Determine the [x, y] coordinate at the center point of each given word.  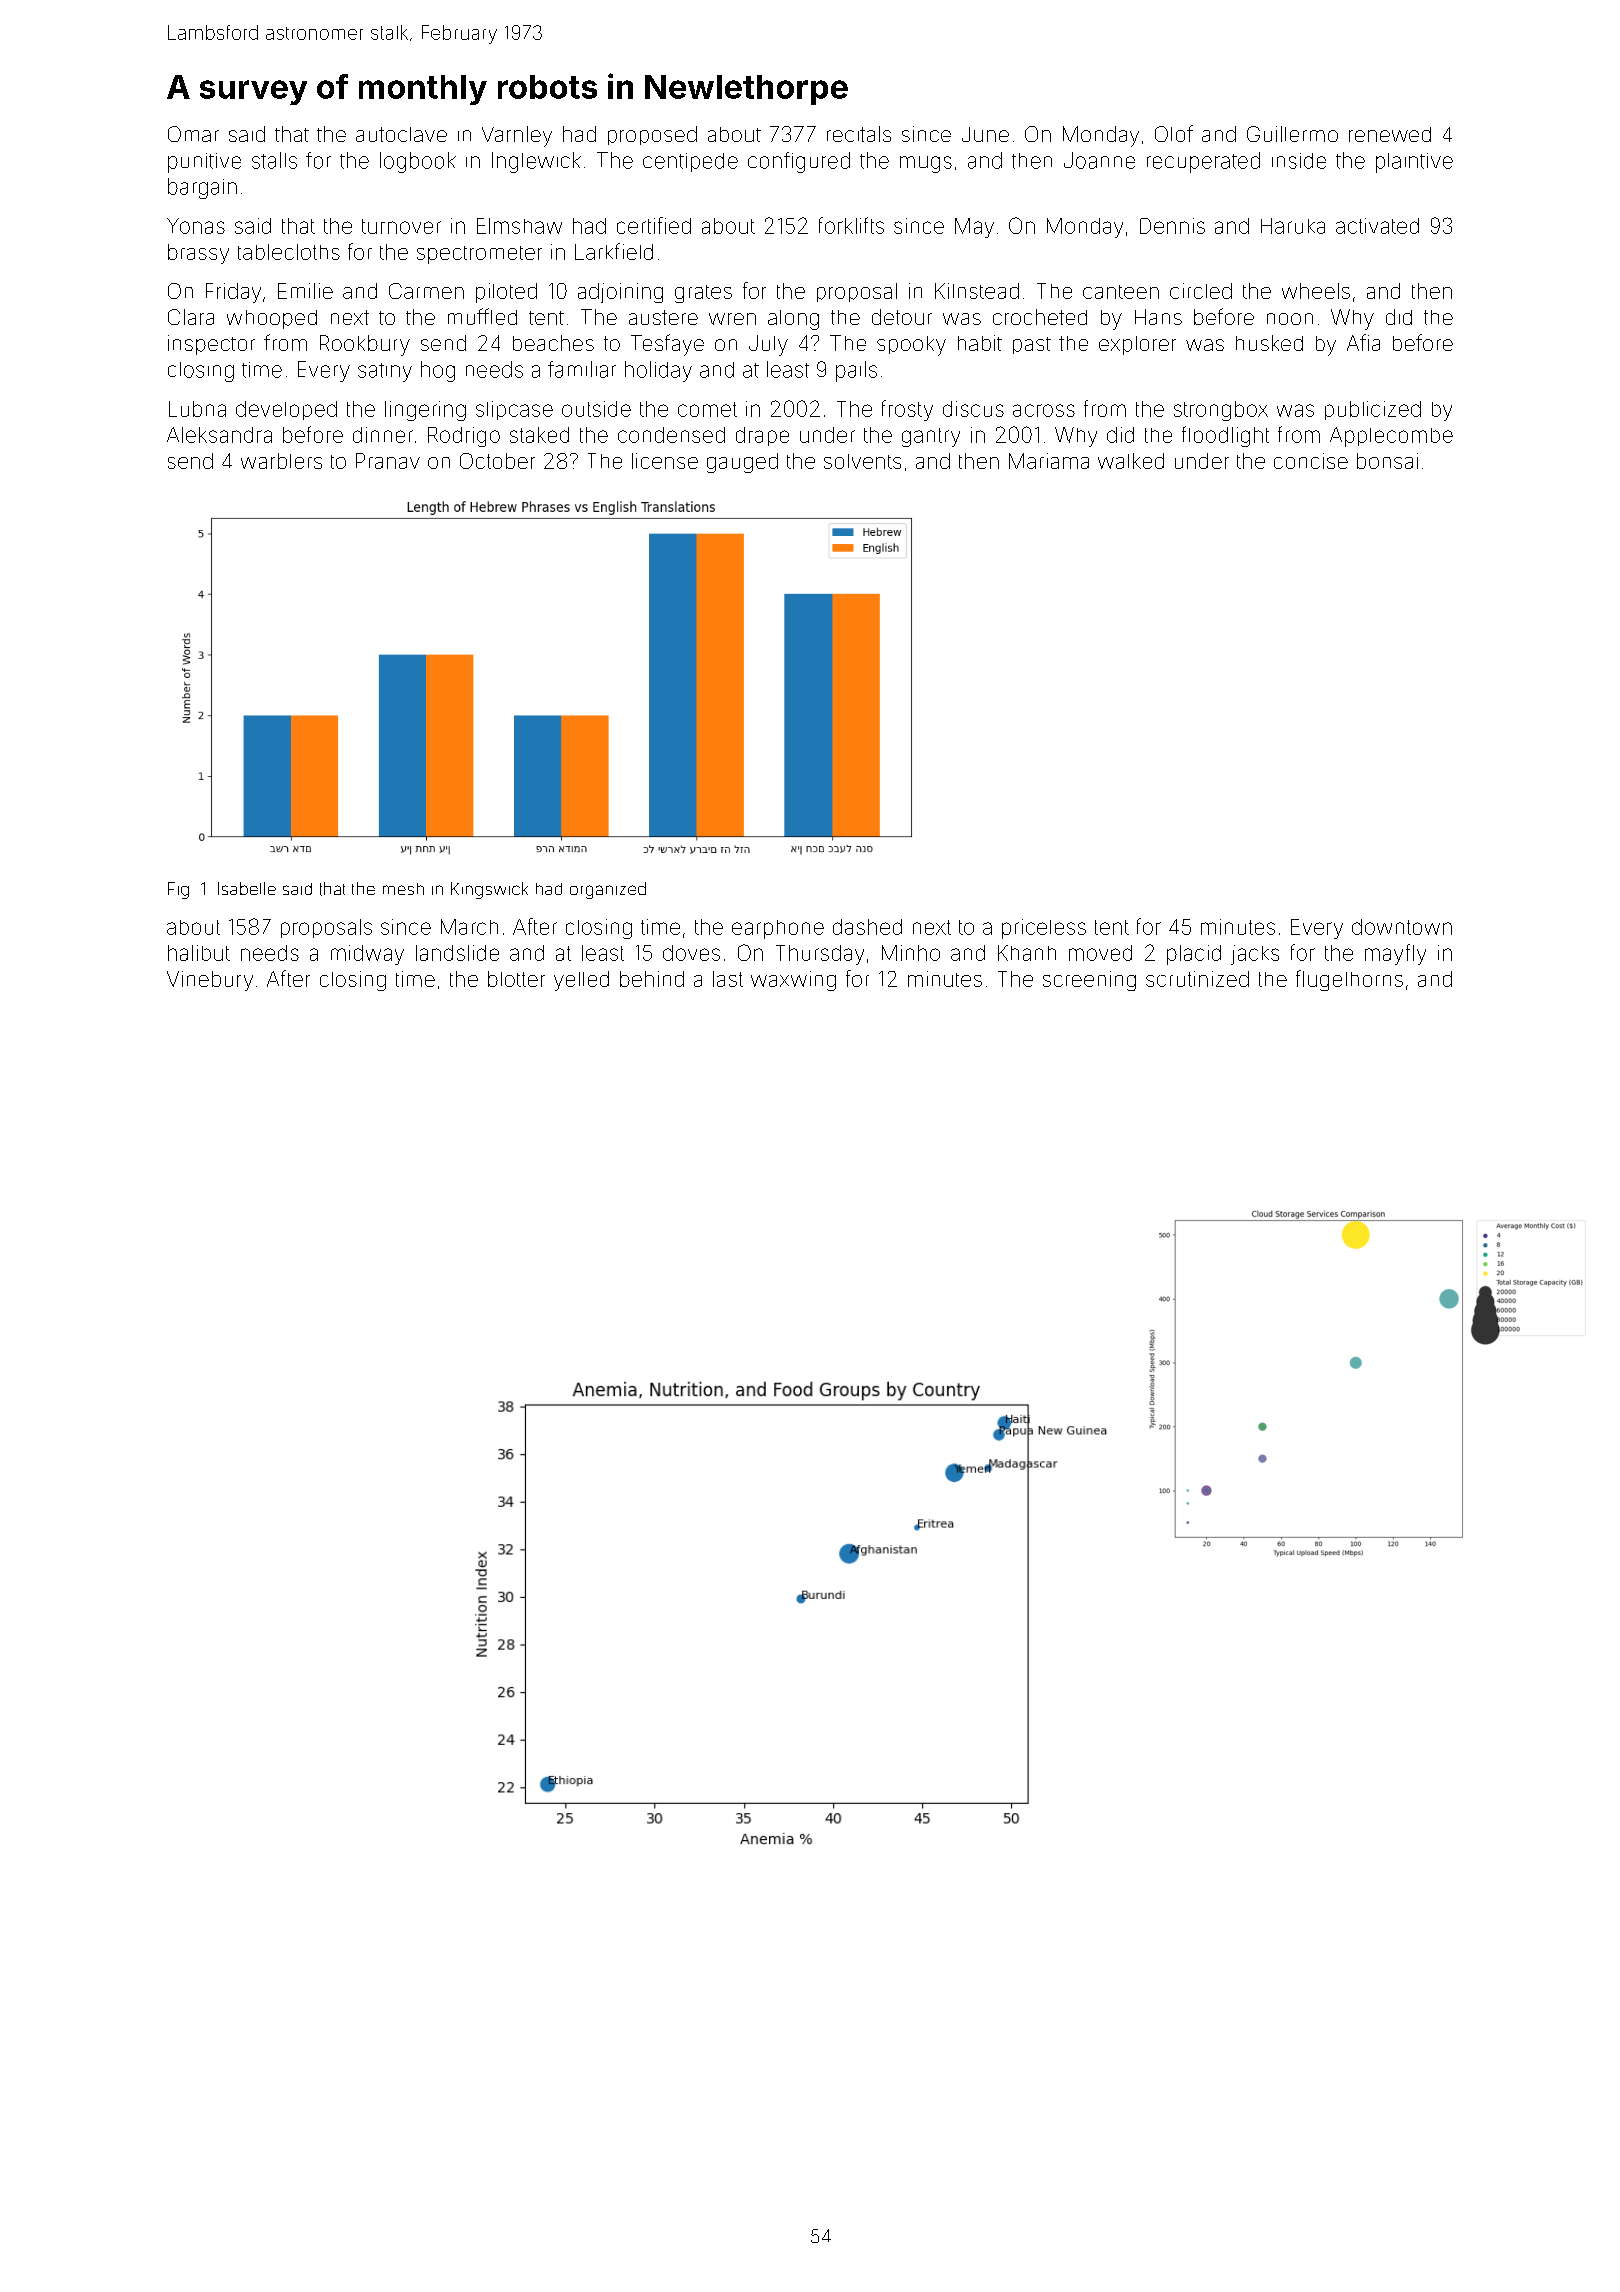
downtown [1402, 927]
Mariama [1049, 461]
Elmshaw [519, 226]
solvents [862, 461]
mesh [403, 889]
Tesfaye [667, 345]
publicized [1373, 410]
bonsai [1387, 461]
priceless [1044, 929]
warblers [281, 461]
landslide [457, 953]
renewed [1390, 134]
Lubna [197, 409]
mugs [926, 164]
